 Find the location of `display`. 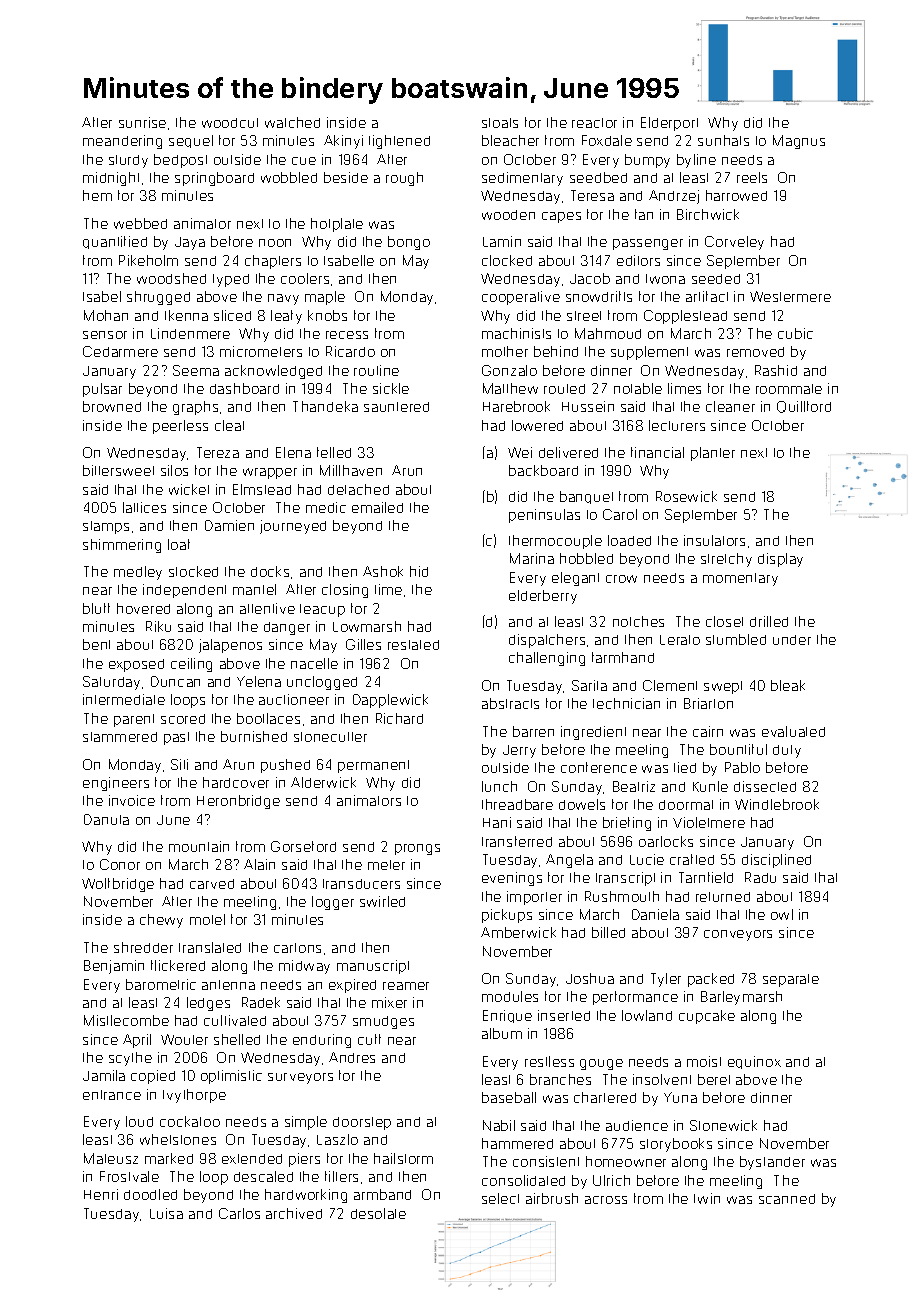

display is located at coordinates (780, 560).
